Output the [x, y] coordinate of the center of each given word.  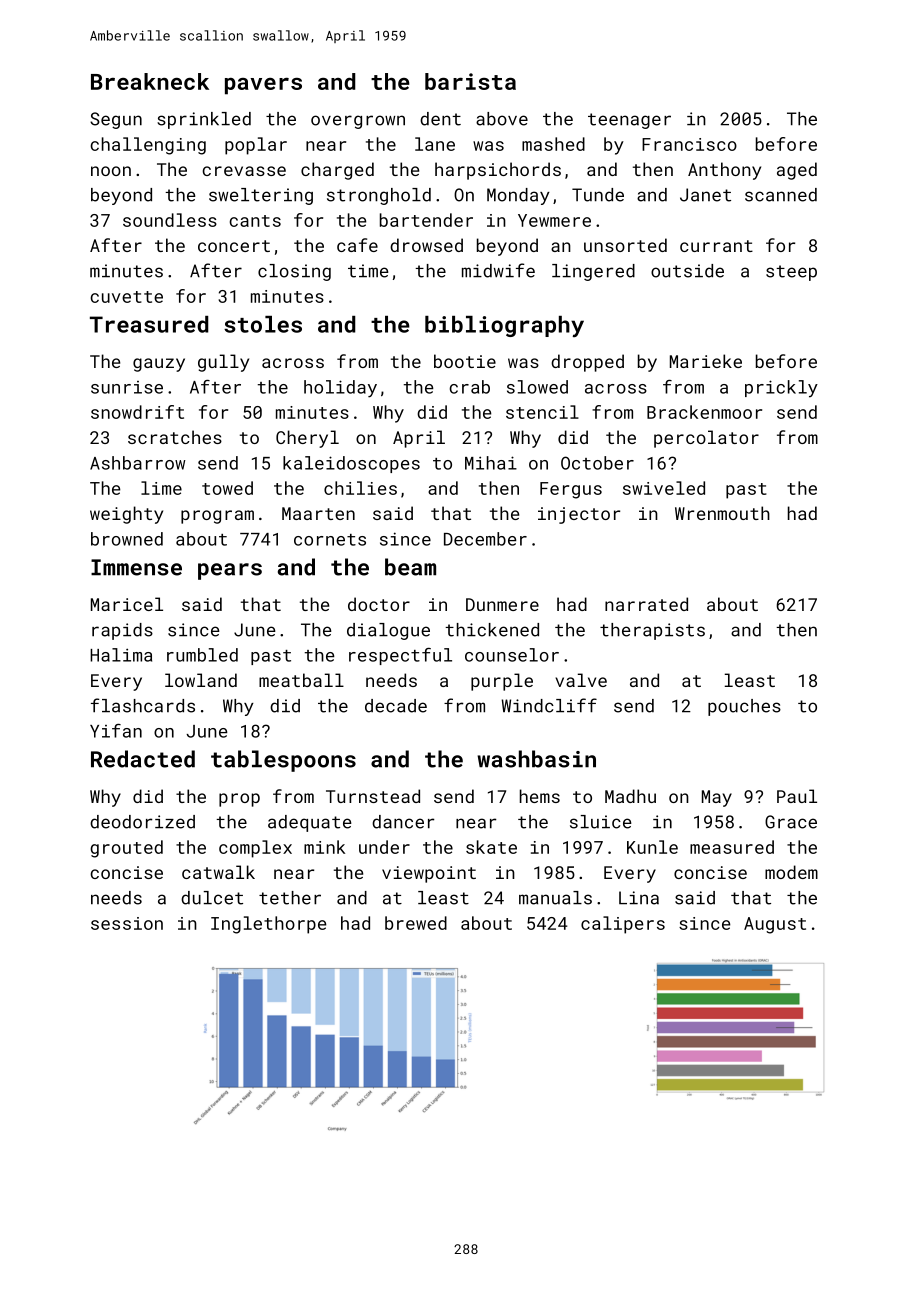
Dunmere [502, 604]
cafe [357, 245]
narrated [646, 604]
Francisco [689, 144]
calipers [623, 925]
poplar [256, 146]
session [127, 923]
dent [440, 119]
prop [239, 800]
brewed [416, 923]
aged [797, 171]
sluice [601, 822]
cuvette [127, 297]
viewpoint [429, 874]
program [217, 517]
